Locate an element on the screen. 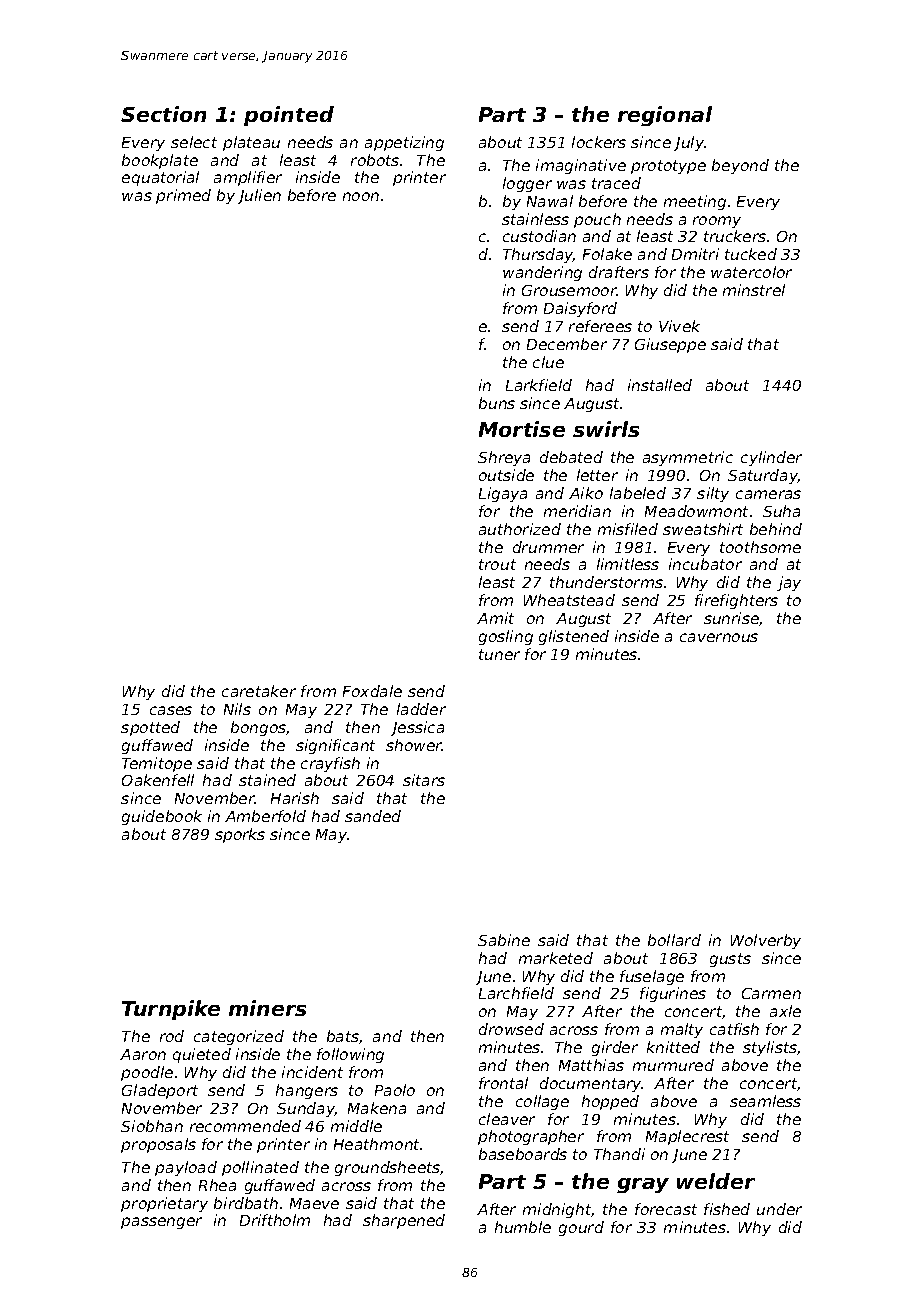 The height and width of the screenshot is (1311, 924). logger is located at coordinates (527, 184).
